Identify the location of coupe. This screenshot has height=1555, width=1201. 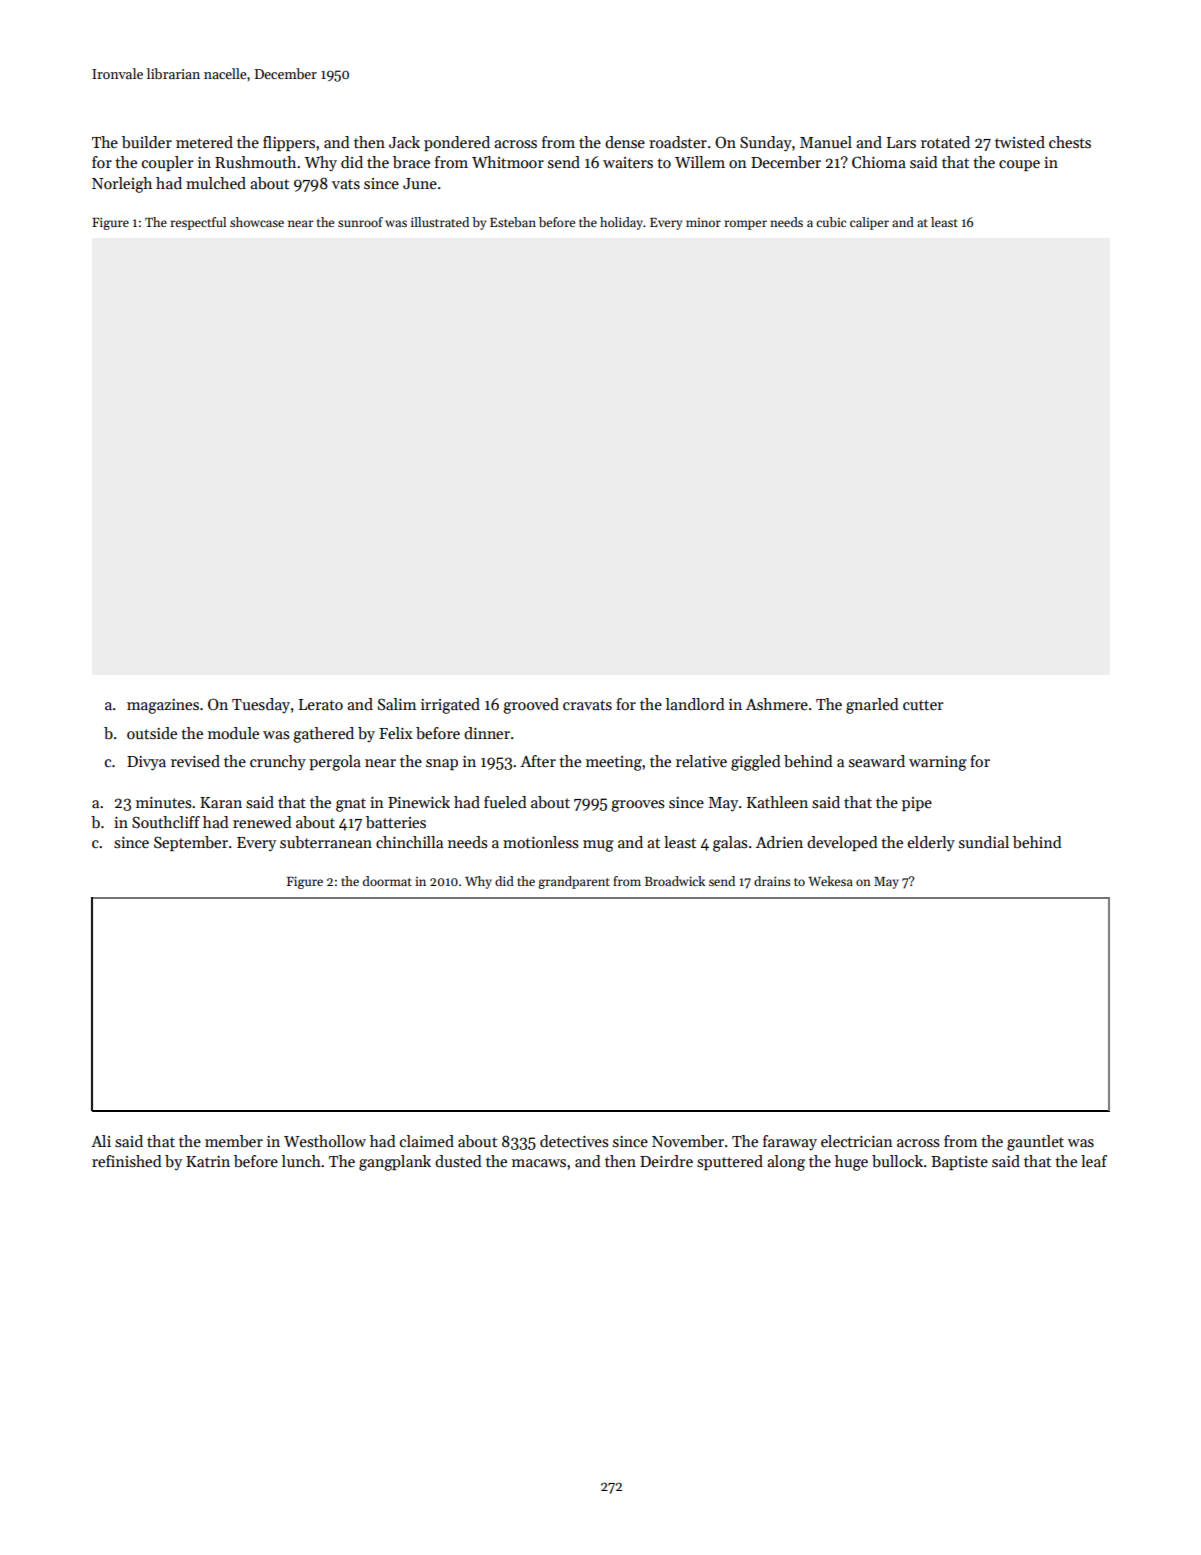
(1019, 165).
